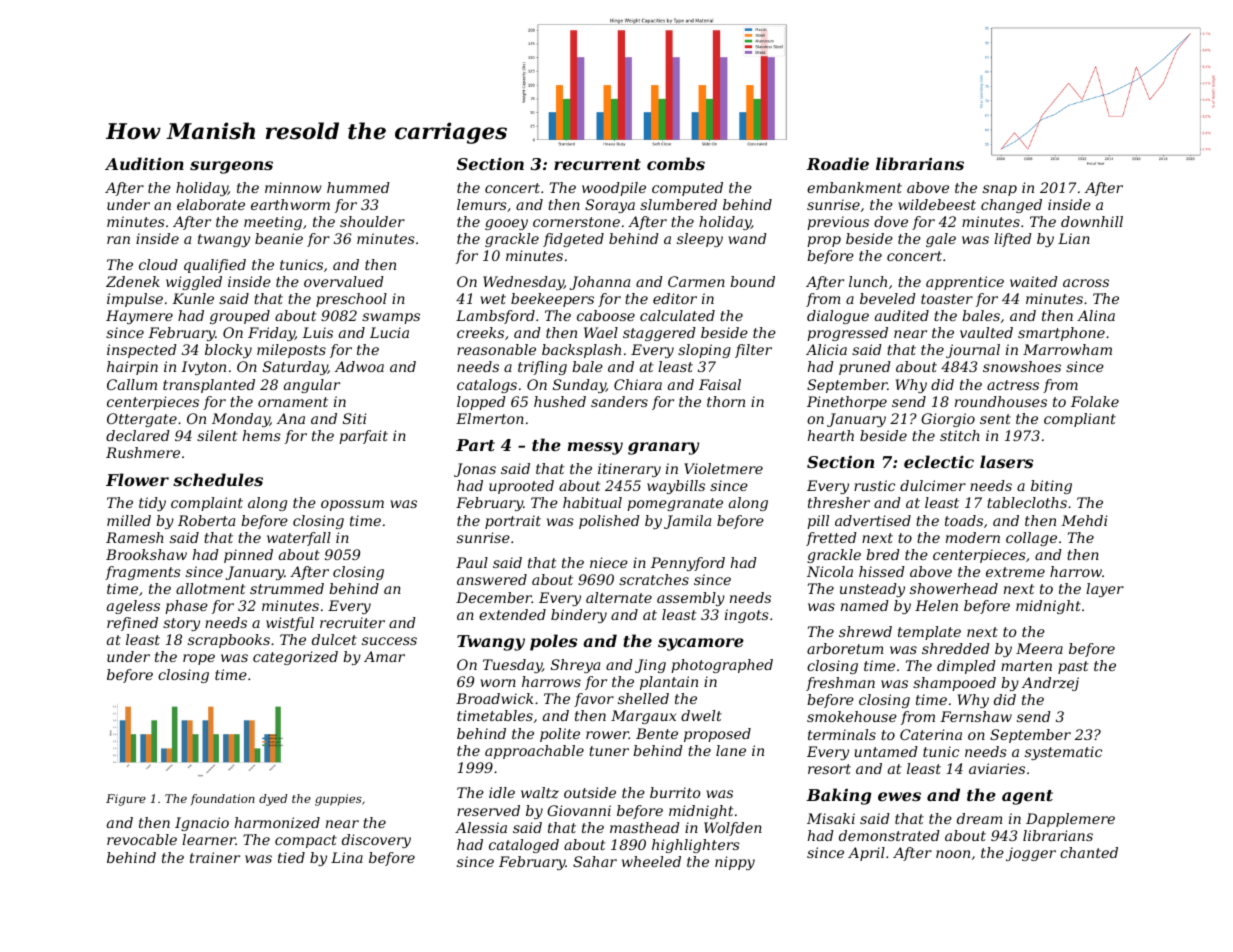 The width and height of the screenshot is (1233, 952). Describe the element at coordinates (199, 659) in the screenshot. I see `rope` at that location.
